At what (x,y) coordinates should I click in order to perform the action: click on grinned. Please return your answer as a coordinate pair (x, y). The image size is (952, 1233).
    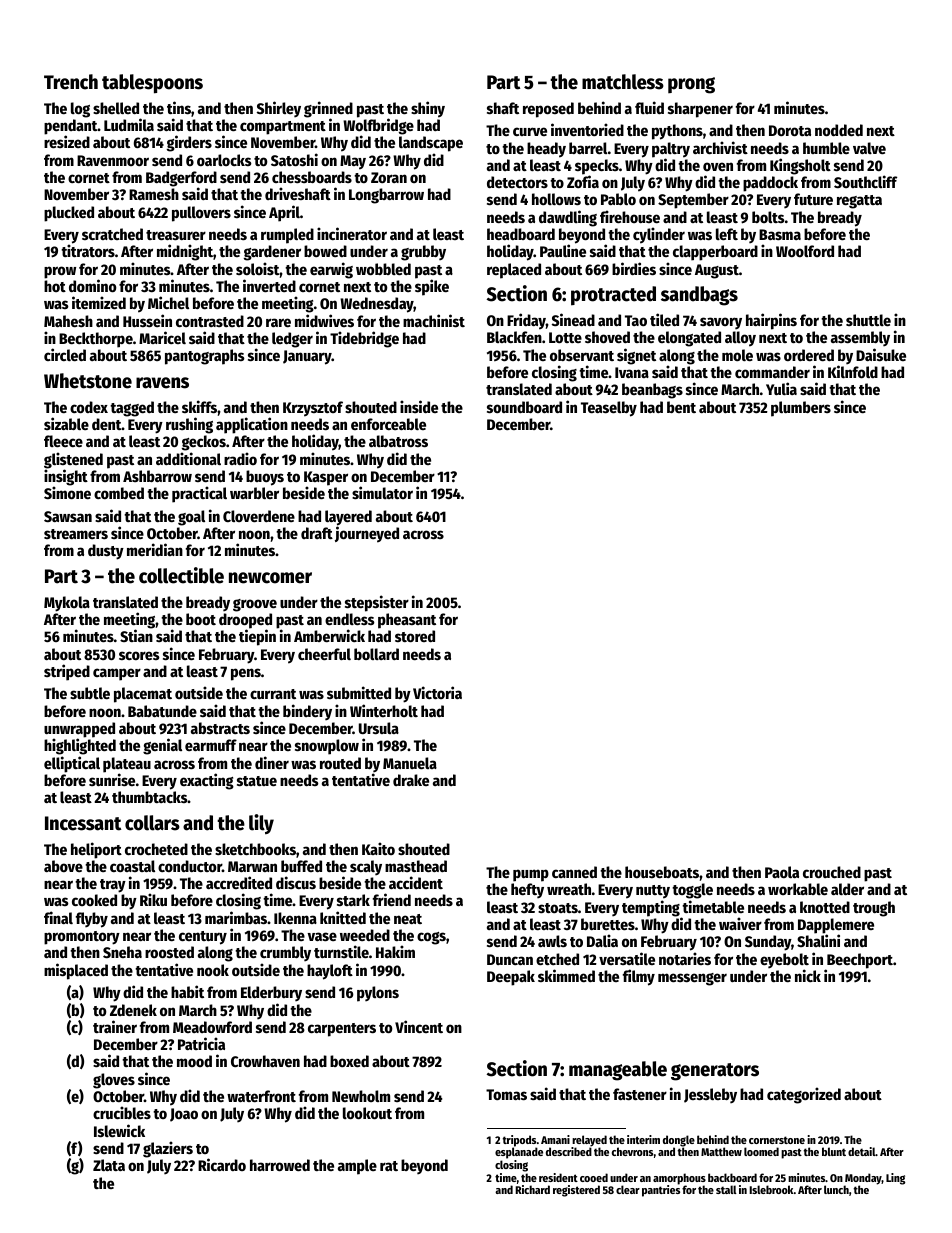
    Looking at the image, I should click on (328, 109).
